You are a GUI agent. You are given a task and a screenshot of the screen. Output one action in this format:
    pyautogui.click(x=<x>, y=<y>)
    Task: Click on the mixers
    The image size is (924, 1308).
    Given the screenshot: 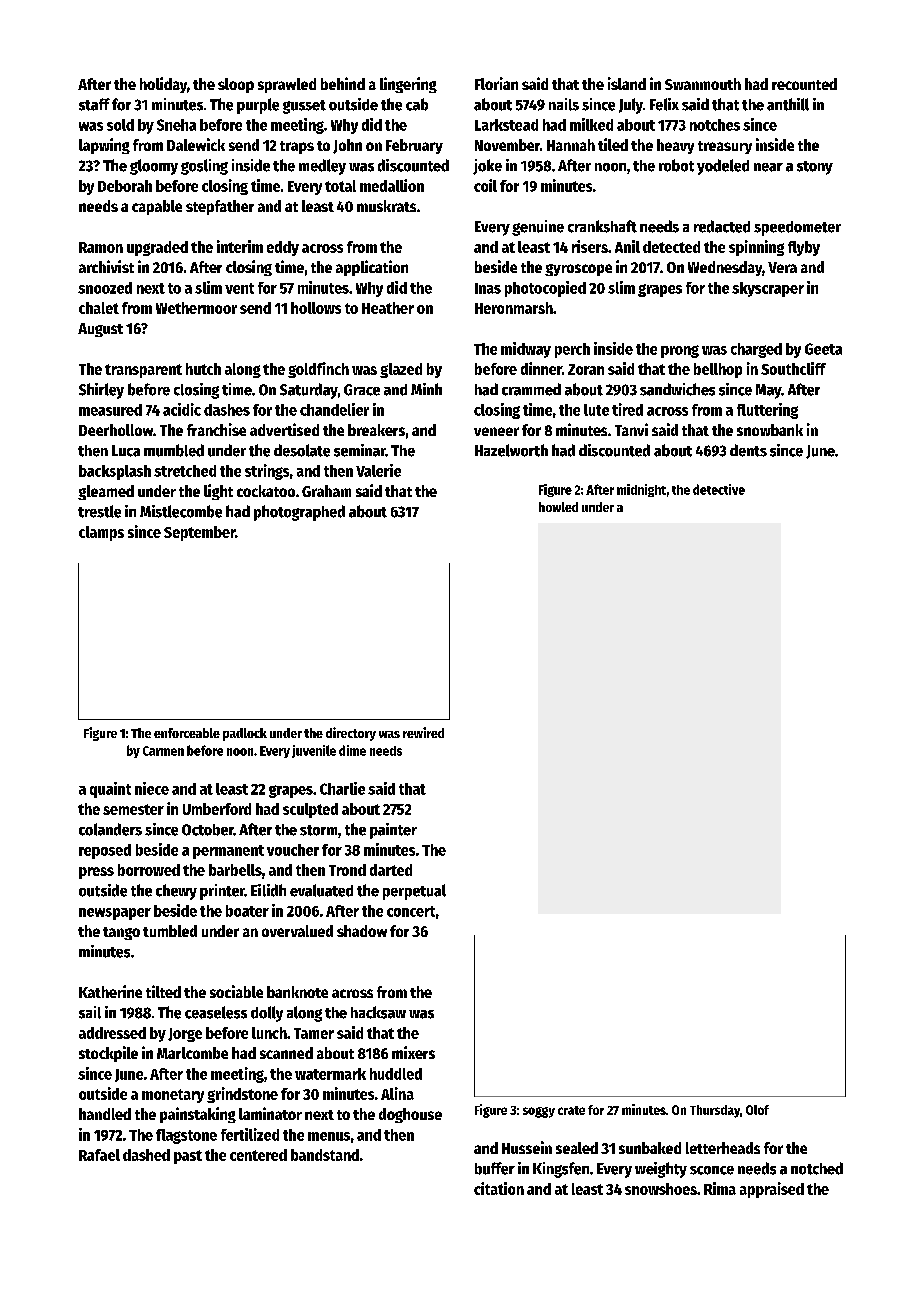 What is the action you would take?
    pyautogui.click(x=413, y=1052)
